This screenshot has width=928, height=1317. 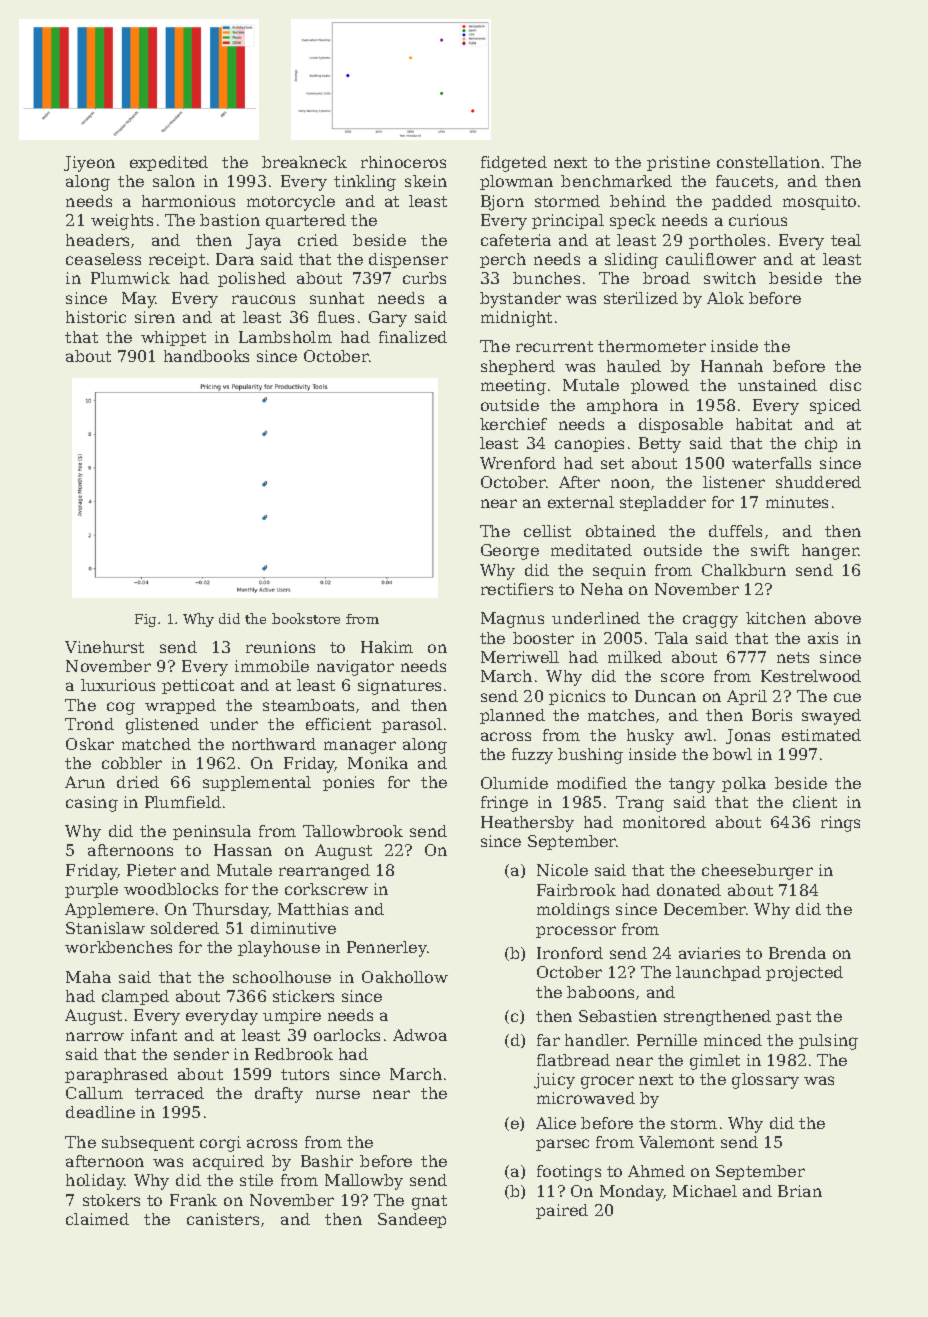 I want to click on Vinehurst, so click(x=104, y=647).
